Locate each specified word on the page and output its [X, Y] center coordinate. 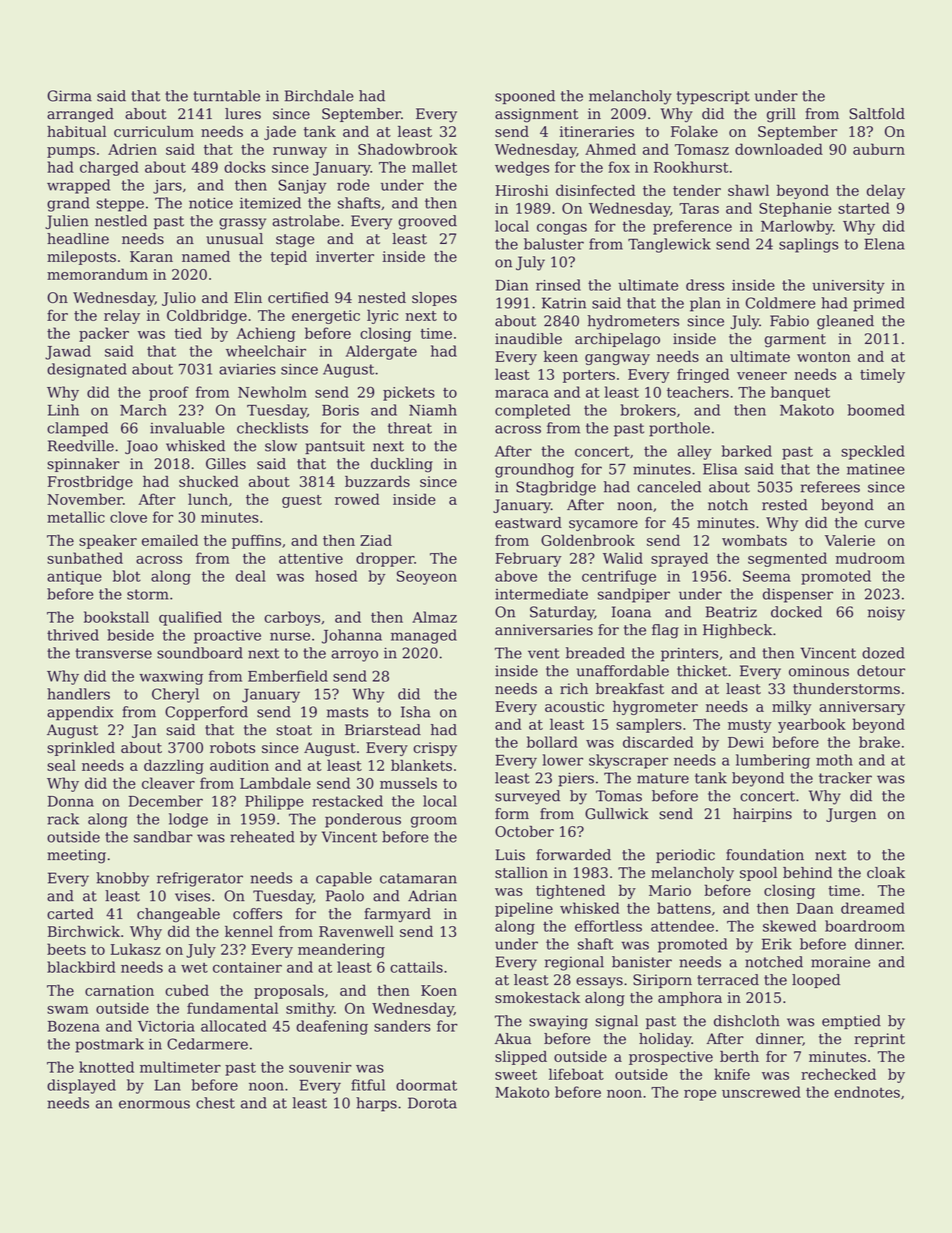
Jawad [68, 352]
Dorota [432, 1103]
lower [563, 760]
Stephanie [795, 209]
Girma [69, 96]
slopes [434, 299]
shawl [748, 190]
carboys [292, 618]
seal [61, 765]
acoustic [574, 706]
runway [300, 152]
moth [834, 760]
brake [879, 742]
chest [215, 1103]
